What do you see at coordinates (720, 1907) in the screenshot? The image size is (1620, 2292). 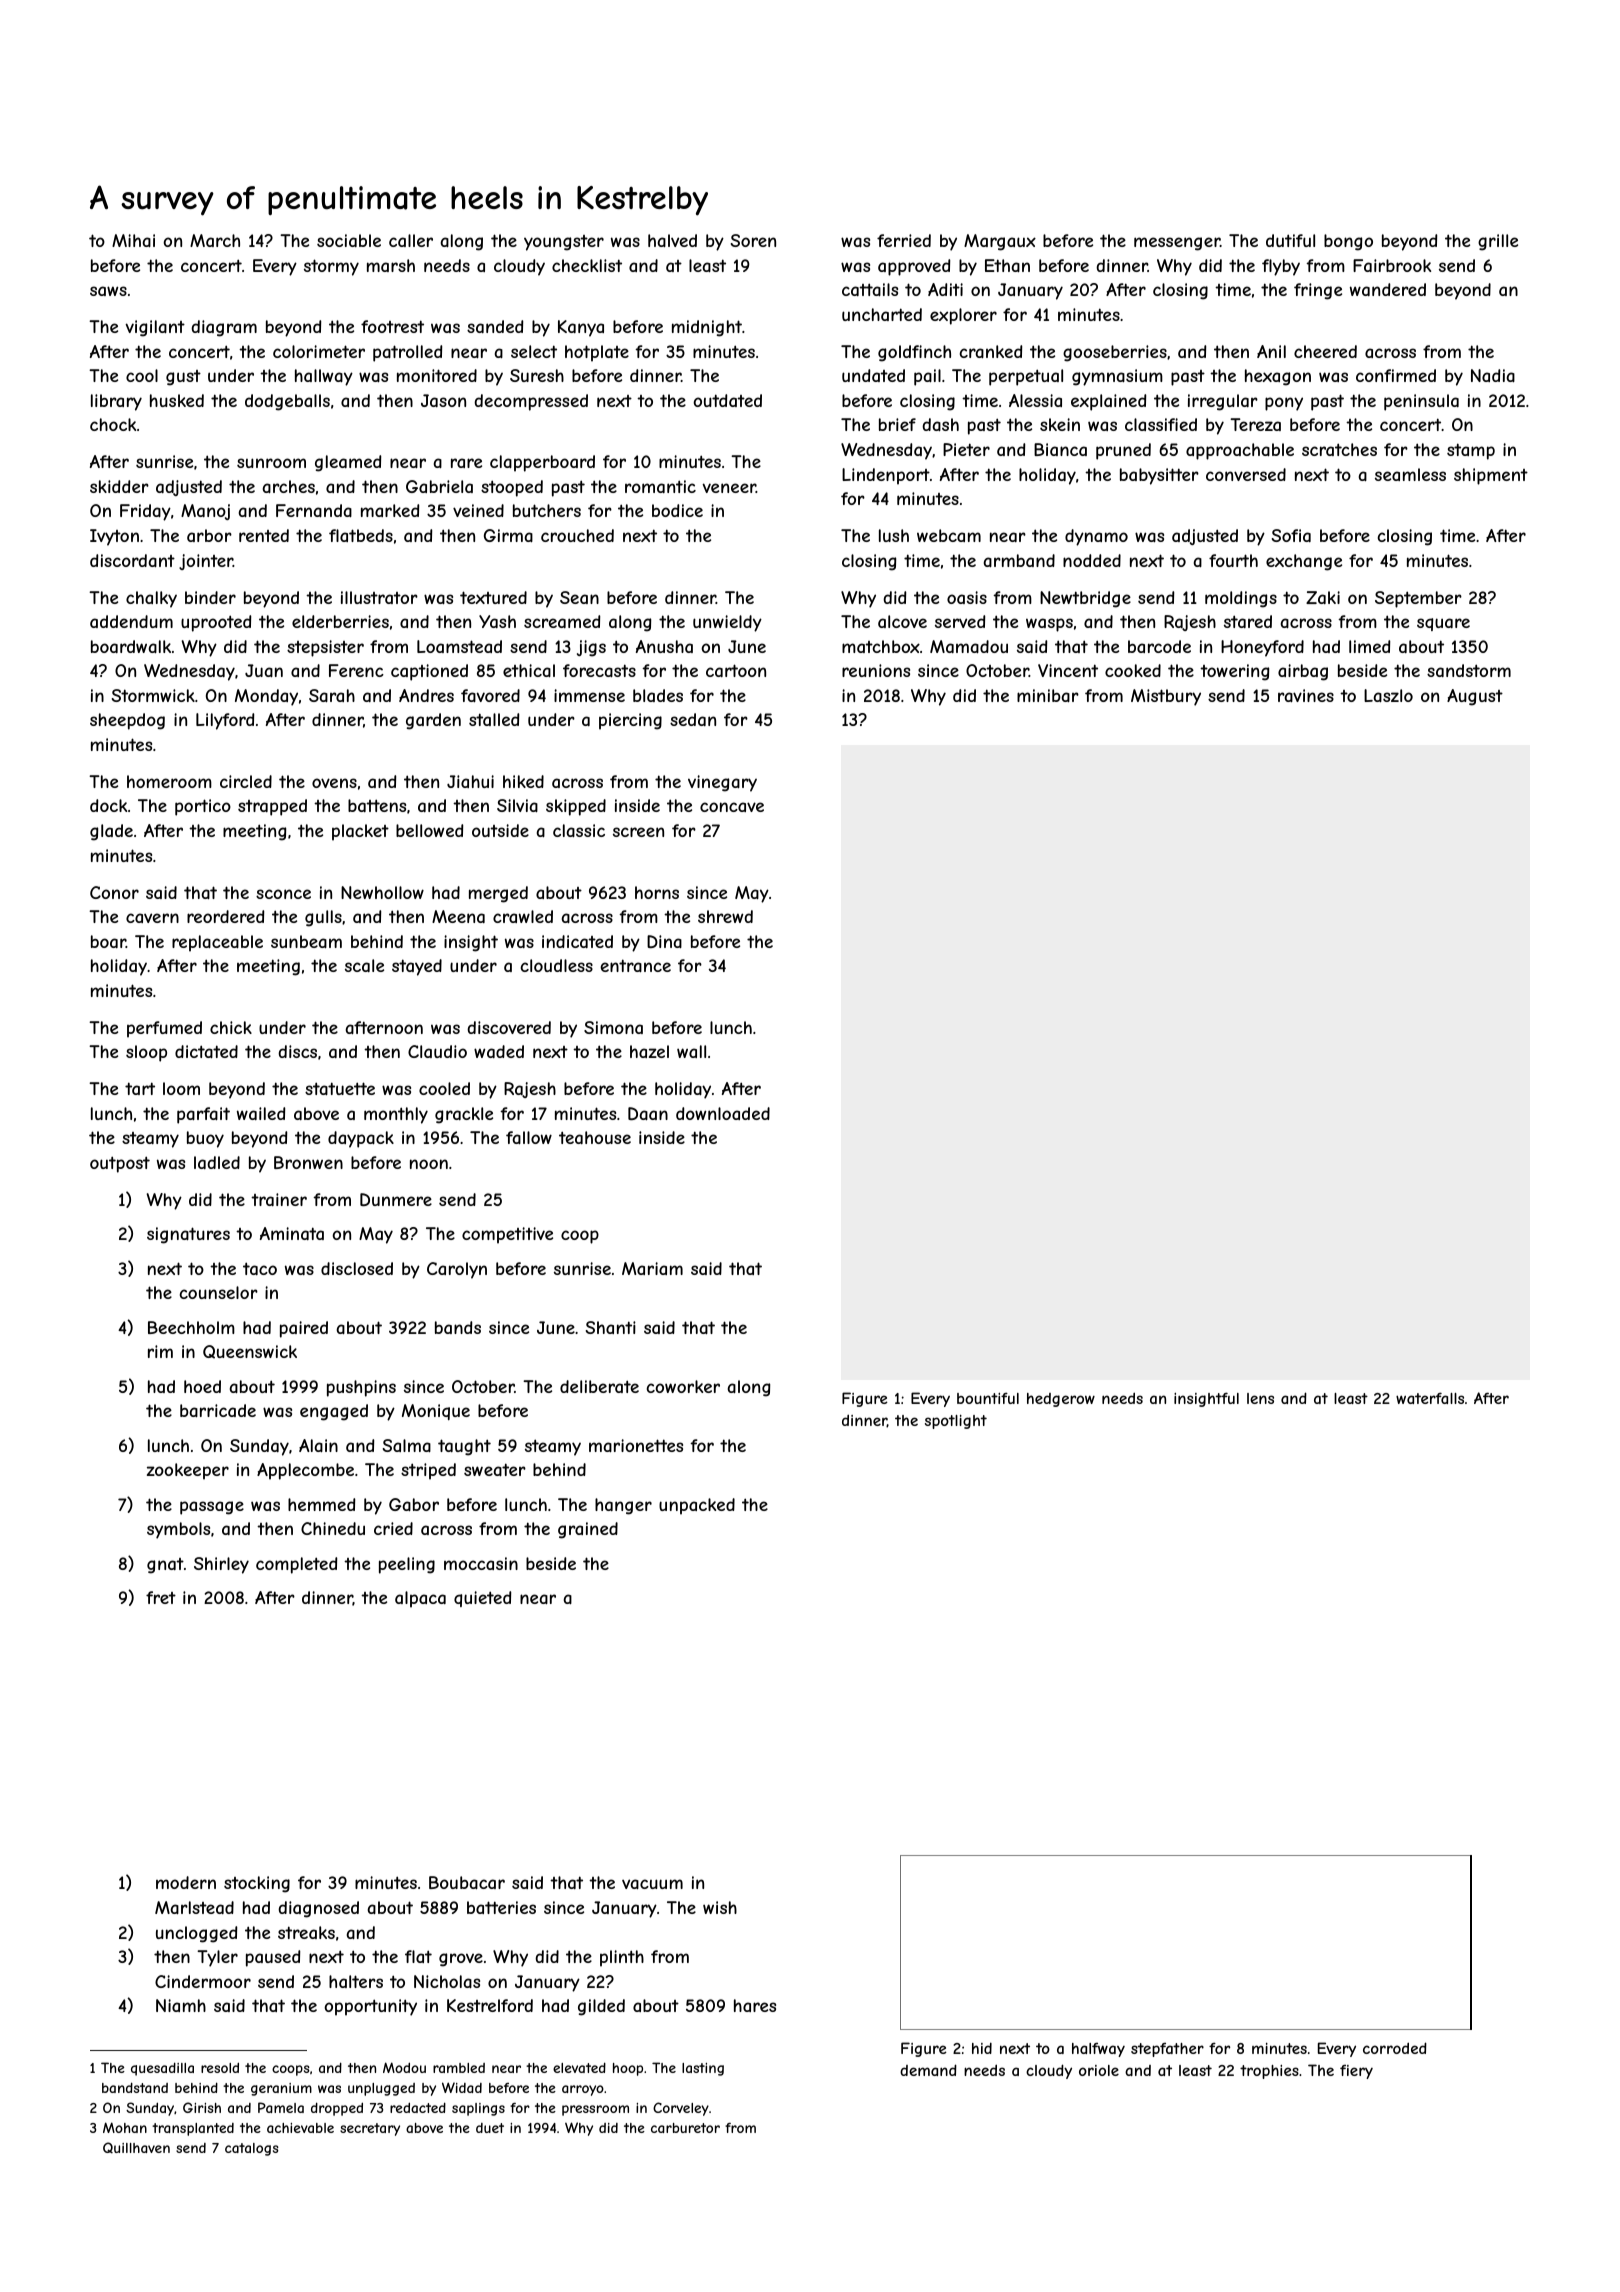 I see `wish` at bounding box center [720, 1907].
